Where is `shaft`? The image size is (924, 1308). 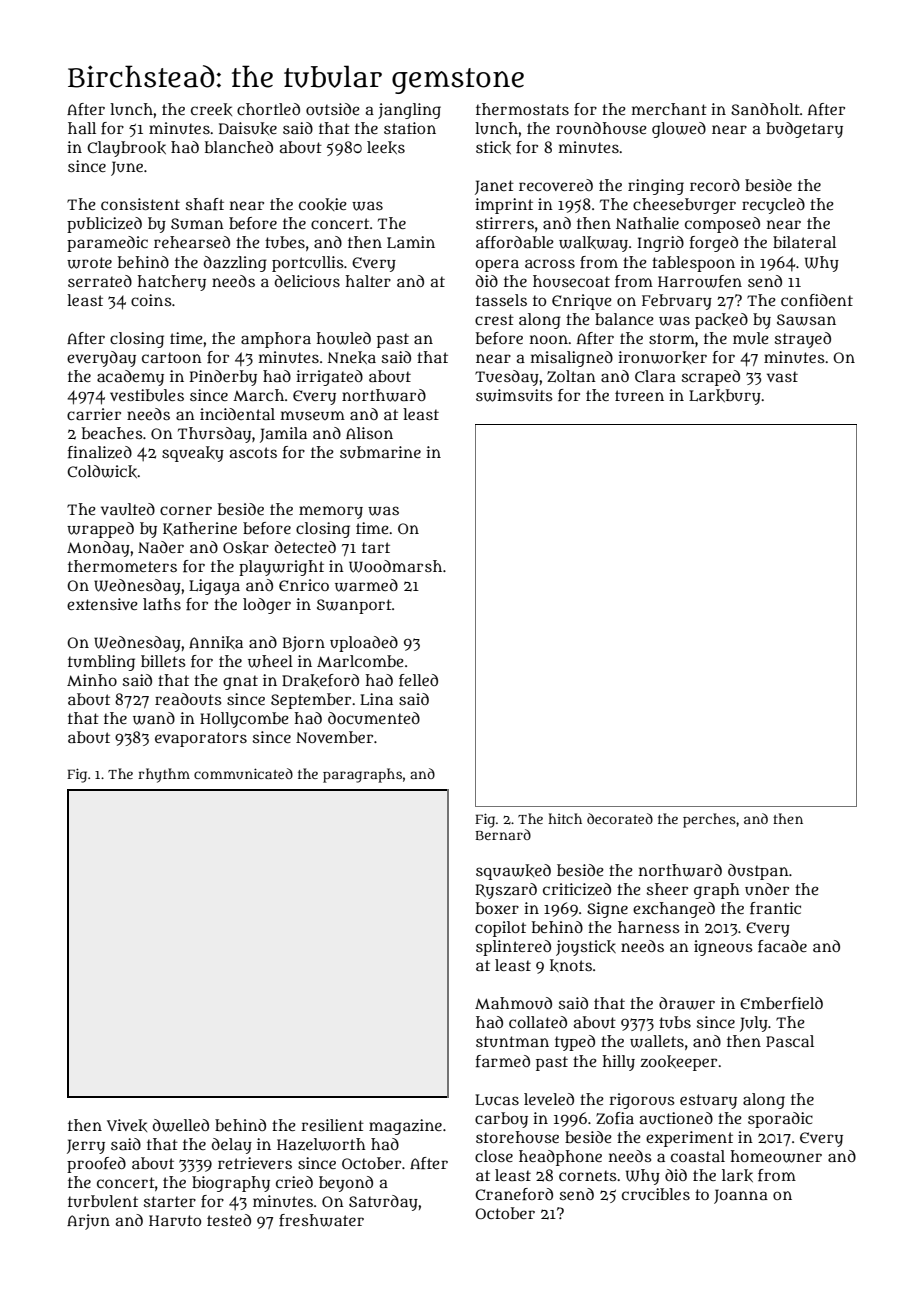
shaft is located at coordinates (205, 204).
